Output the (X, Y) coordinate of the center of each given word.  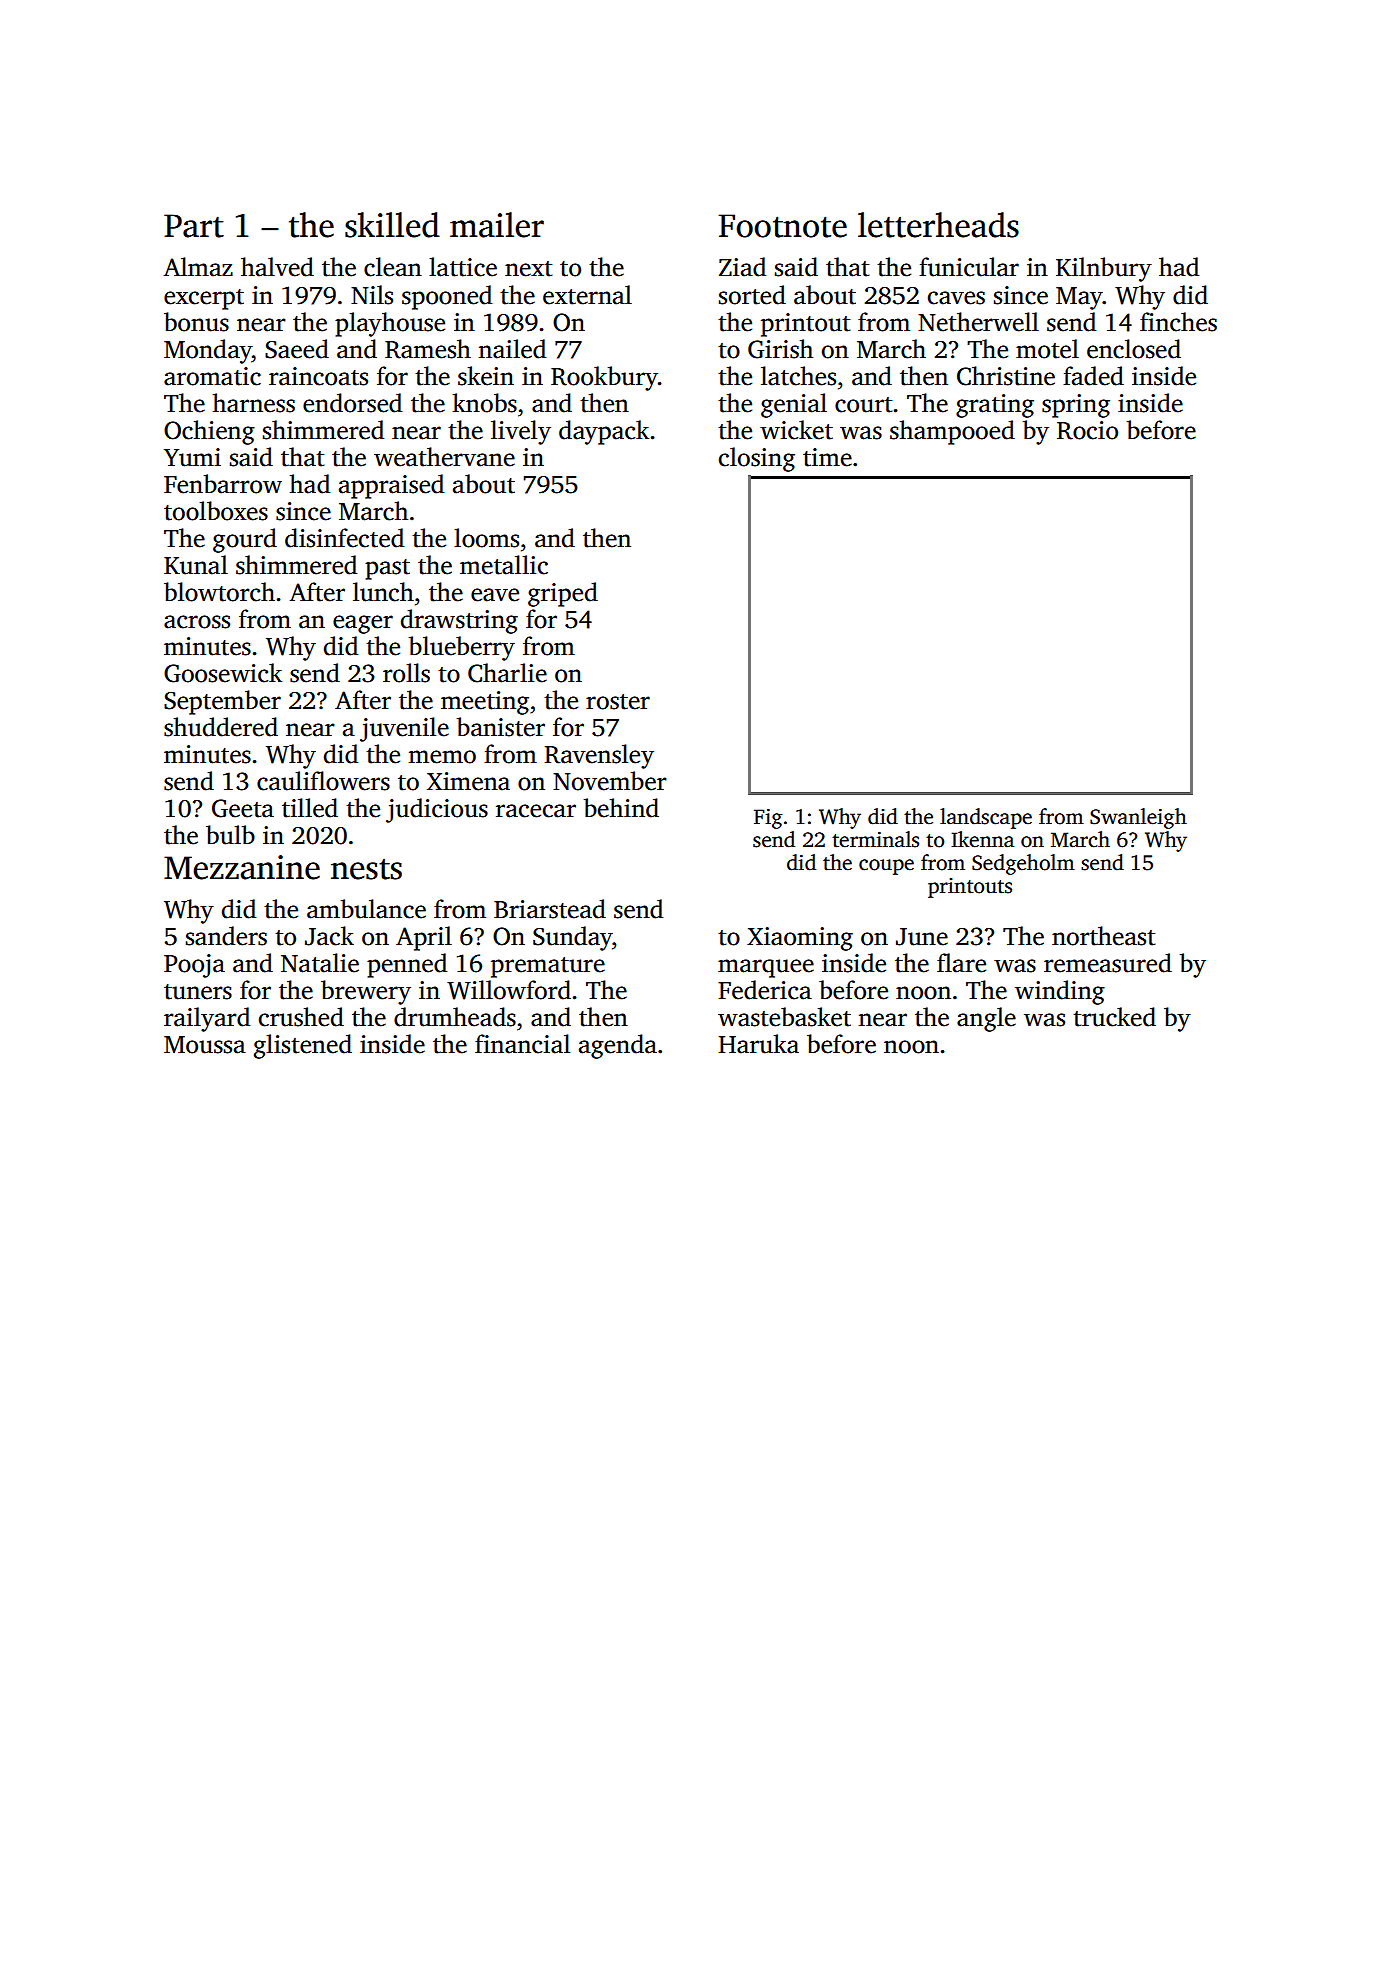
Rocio (1087, 430)
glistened (303, 1046)
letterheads (938, 225)
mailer (497, 225)
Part (194, 226)
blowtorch (219, 592)
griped (563, 594)
